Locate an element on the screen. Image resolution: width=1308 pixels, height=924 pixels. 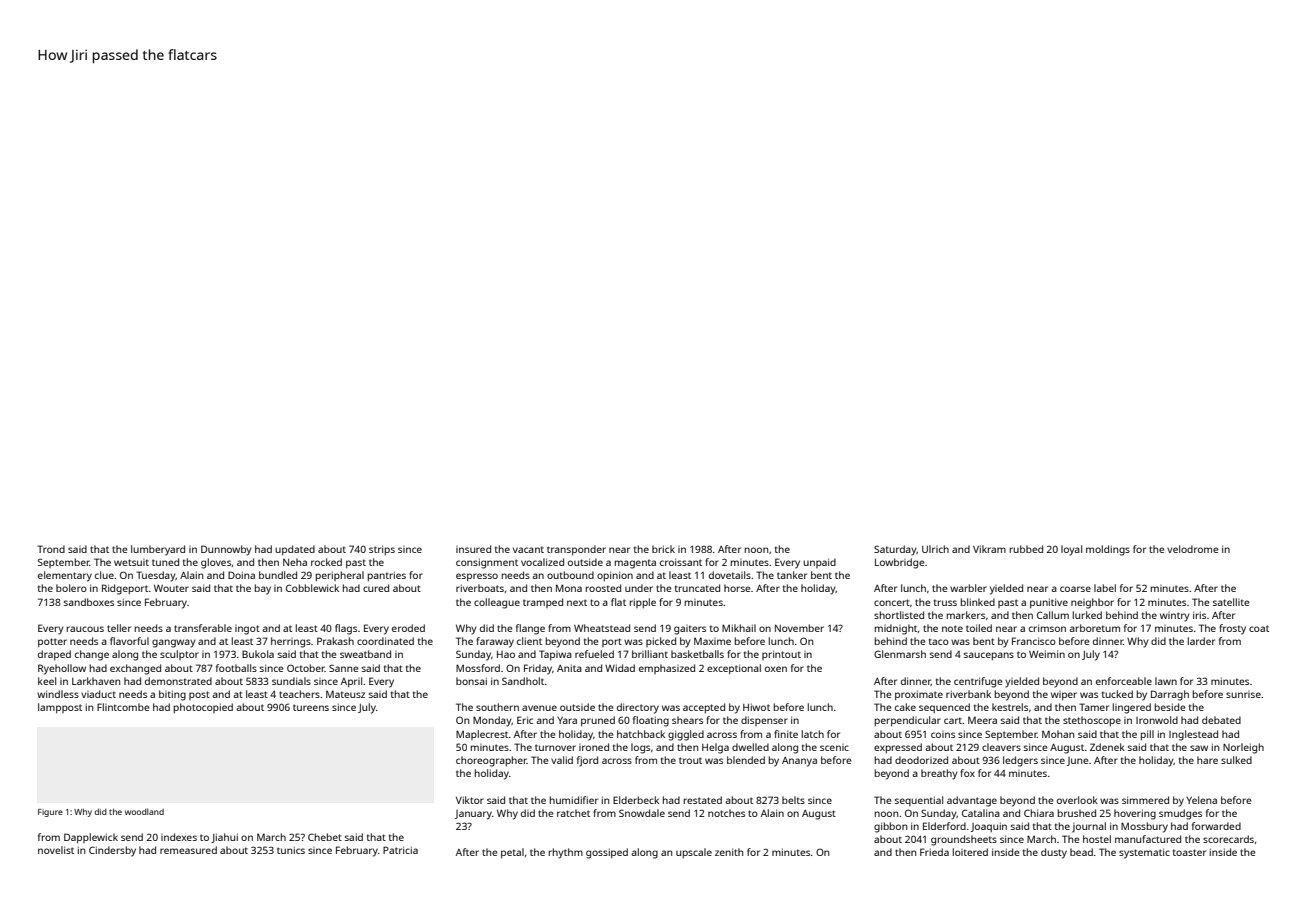
Trond is located at coordinates (51, 549).
